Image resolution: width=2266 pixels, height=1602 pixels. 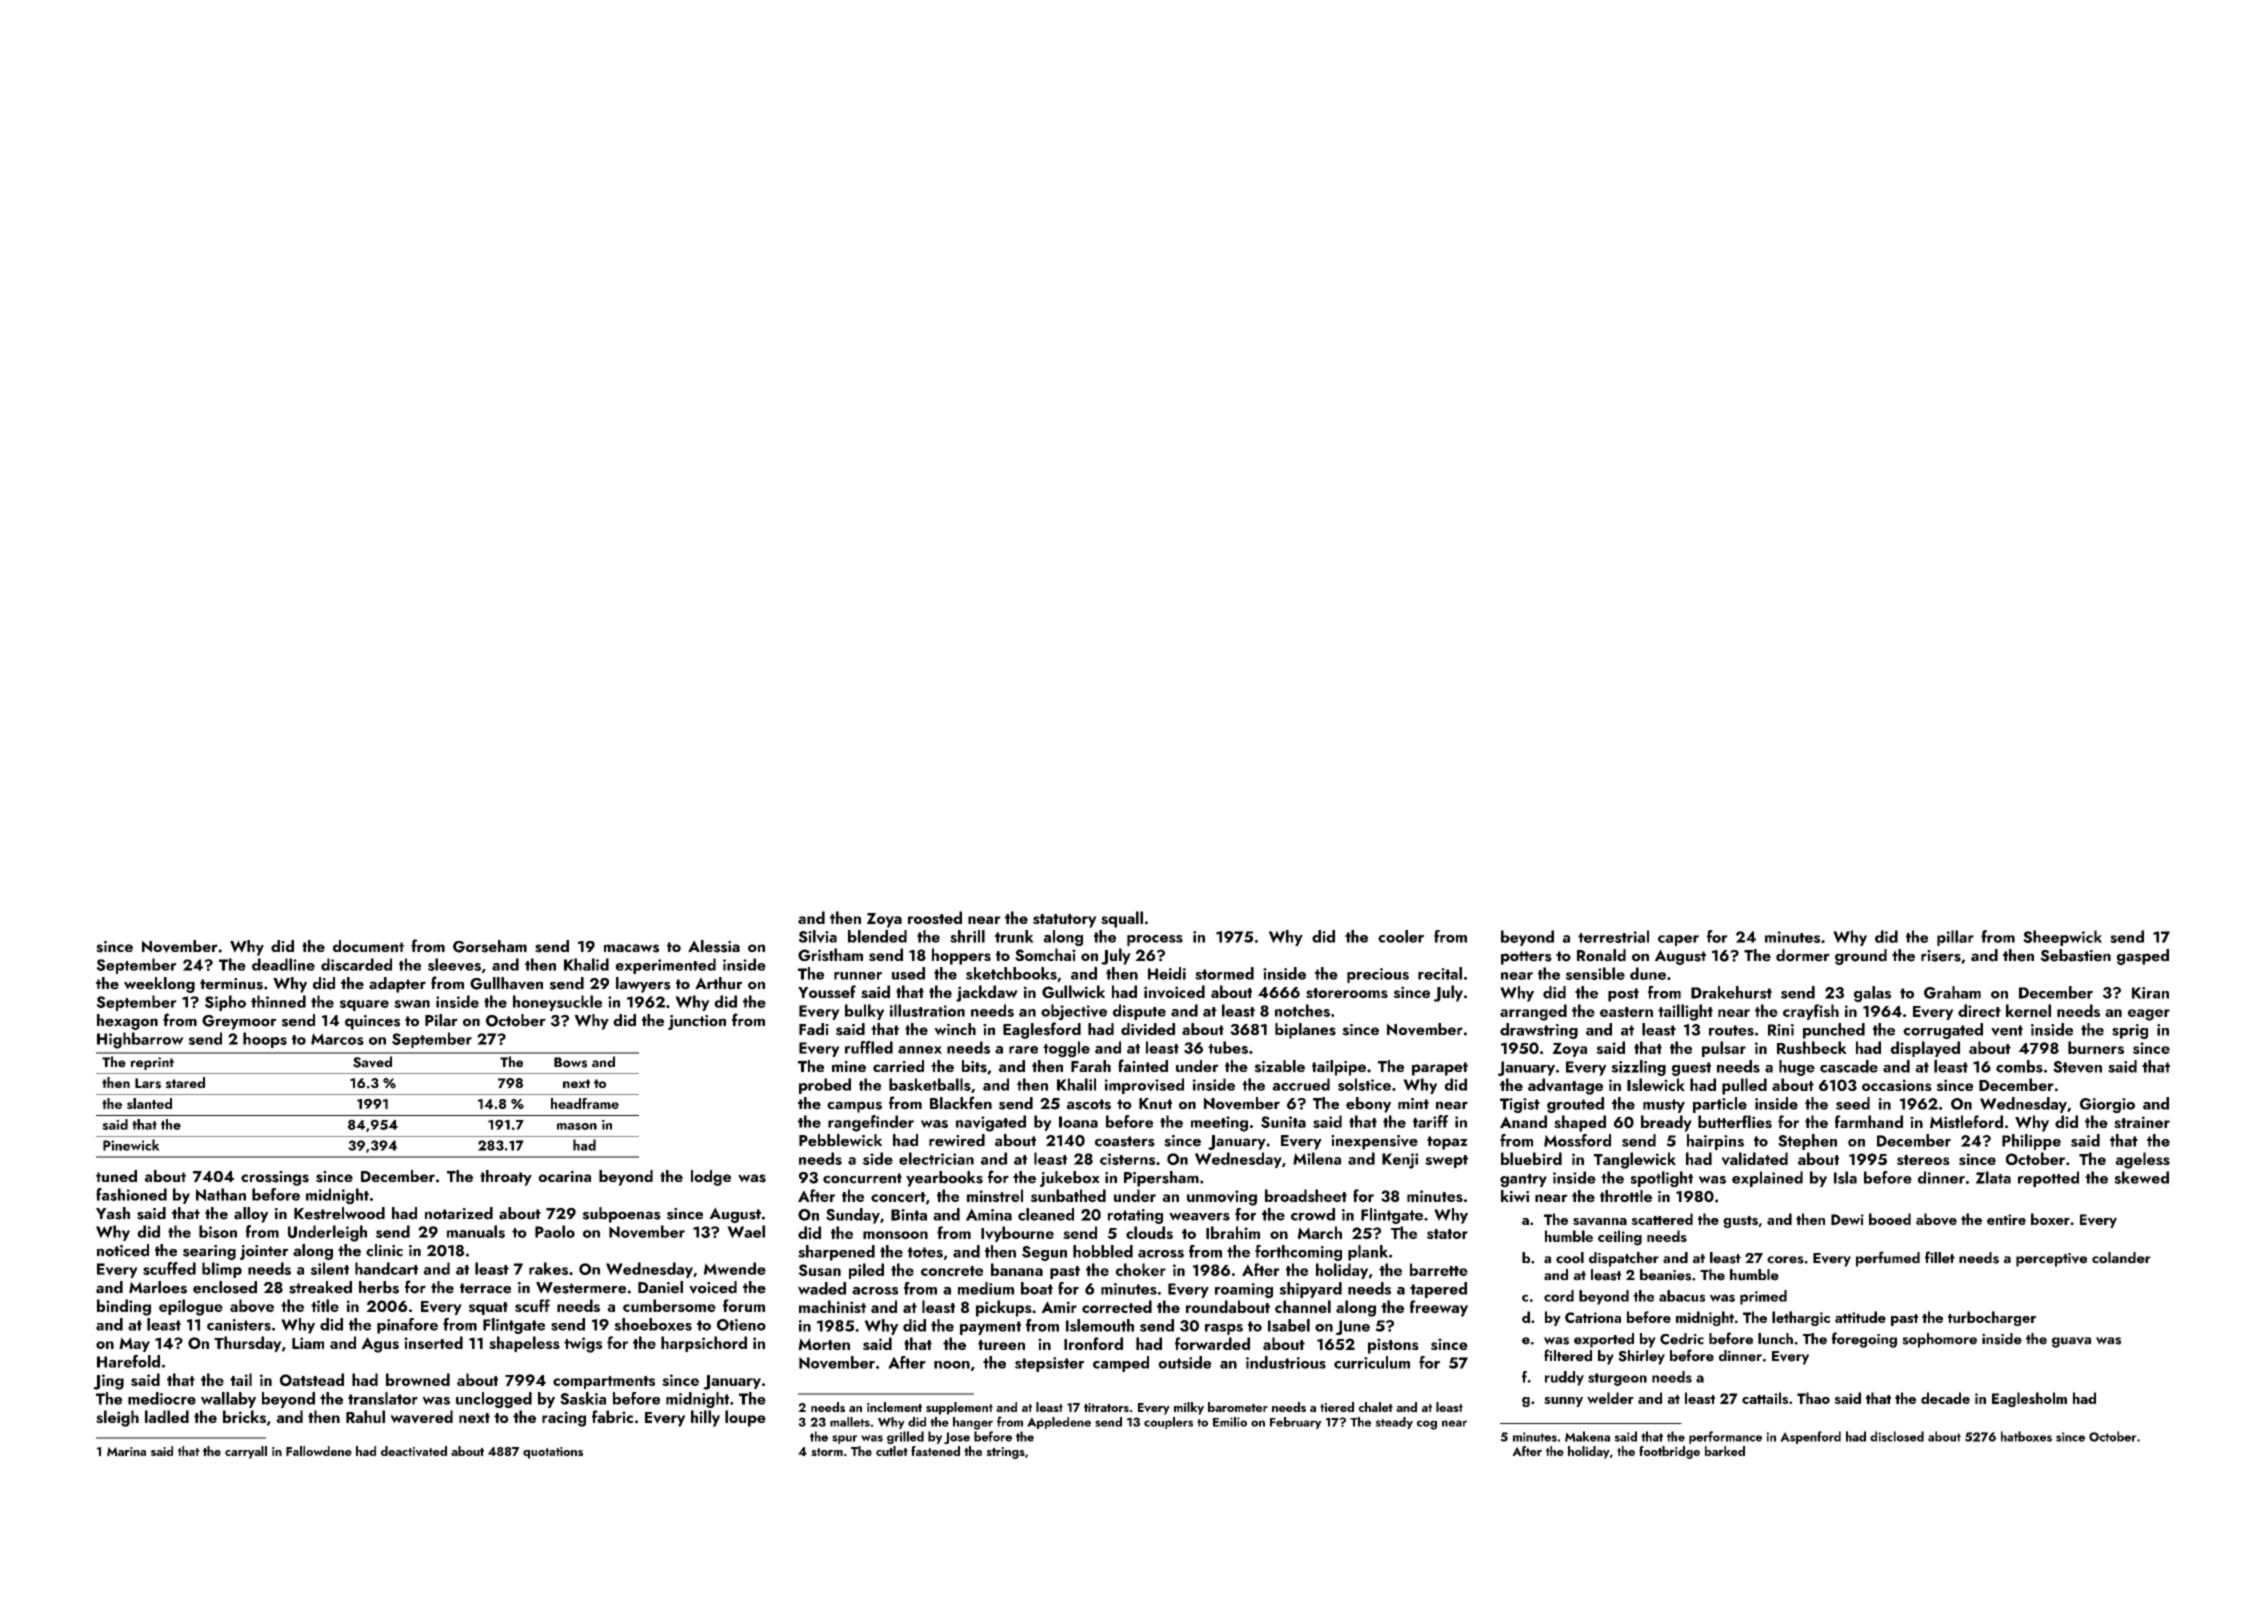 What do you see at coordinates (1005, 1453) in the page?
I see `strings` at bounding box center [1005, 1453].
